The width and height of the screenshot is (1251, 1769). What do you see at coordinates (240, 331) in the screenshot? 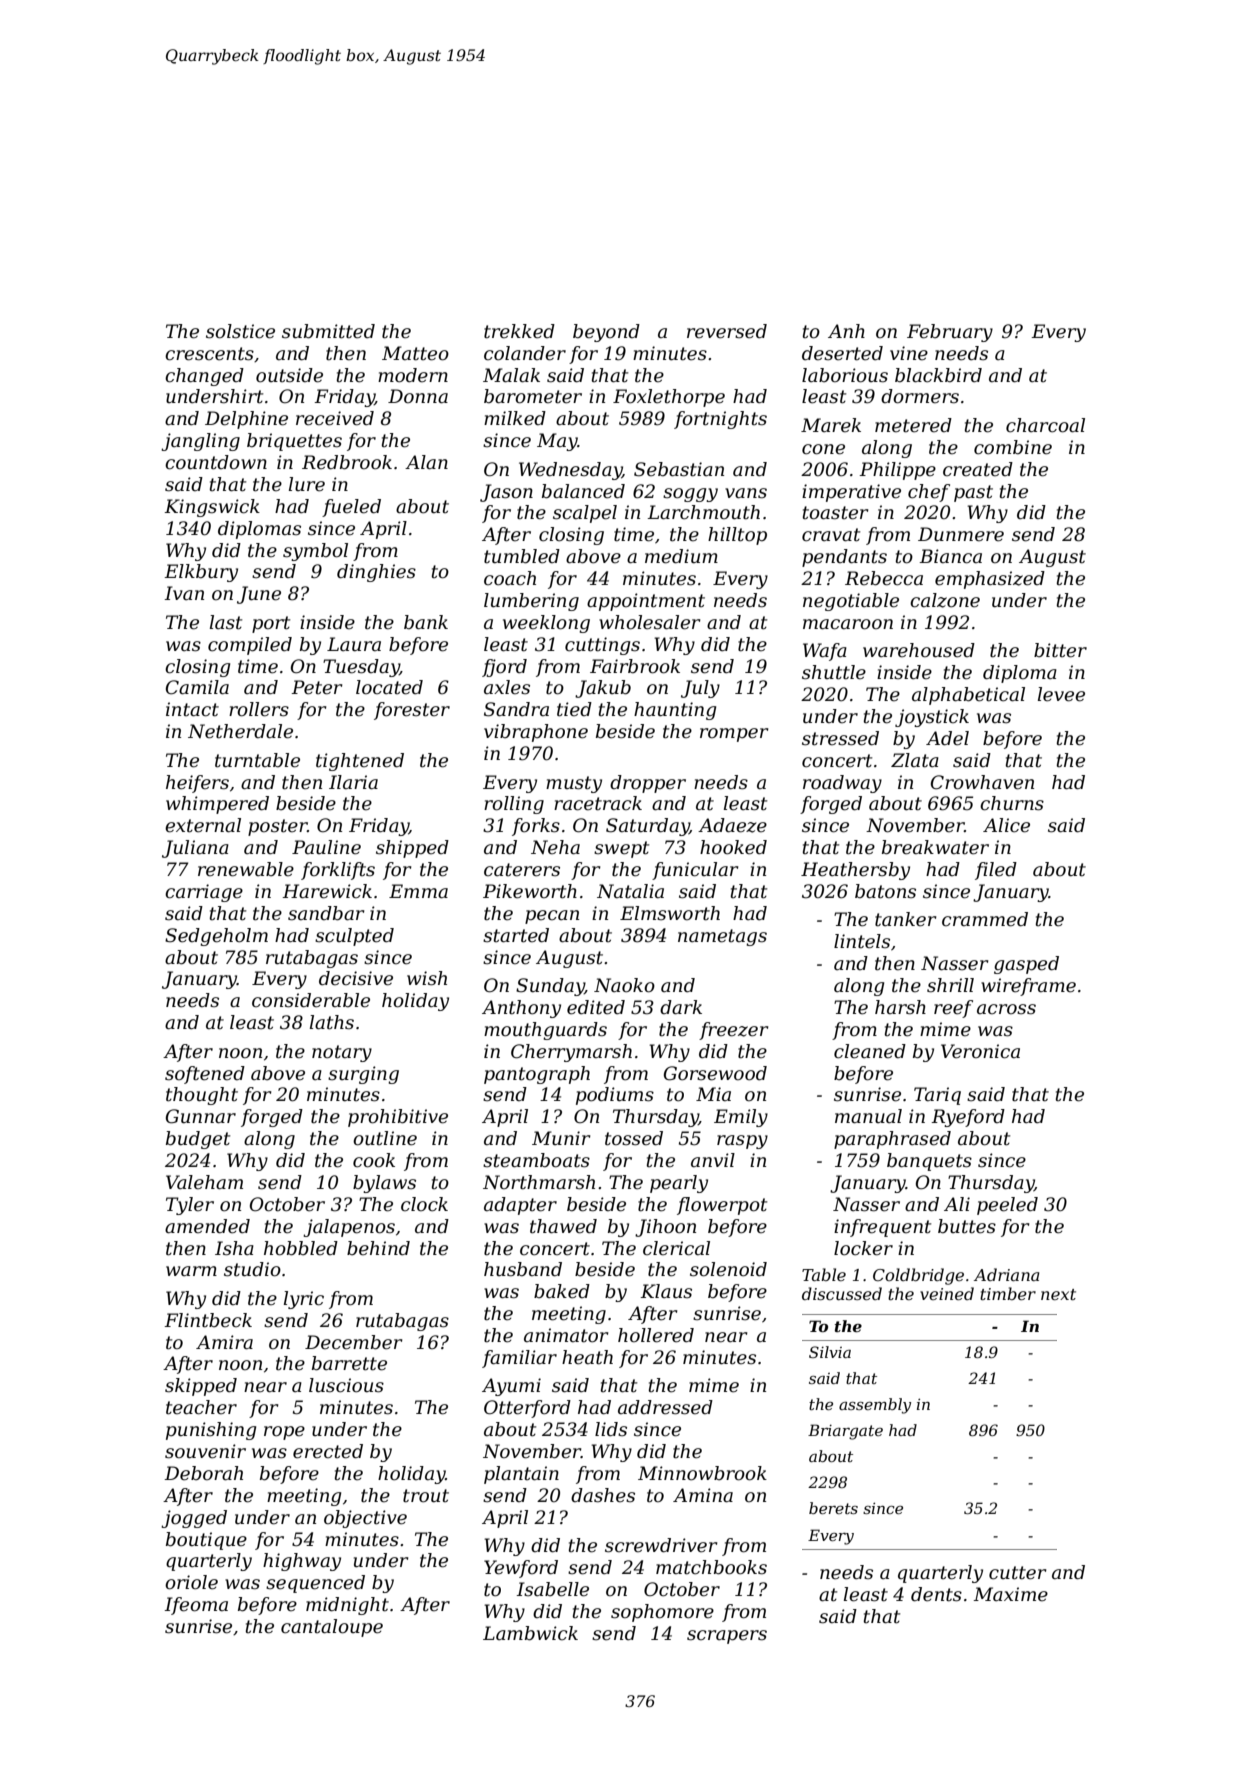
I see `solstice` at bounding box center [240, 331].
